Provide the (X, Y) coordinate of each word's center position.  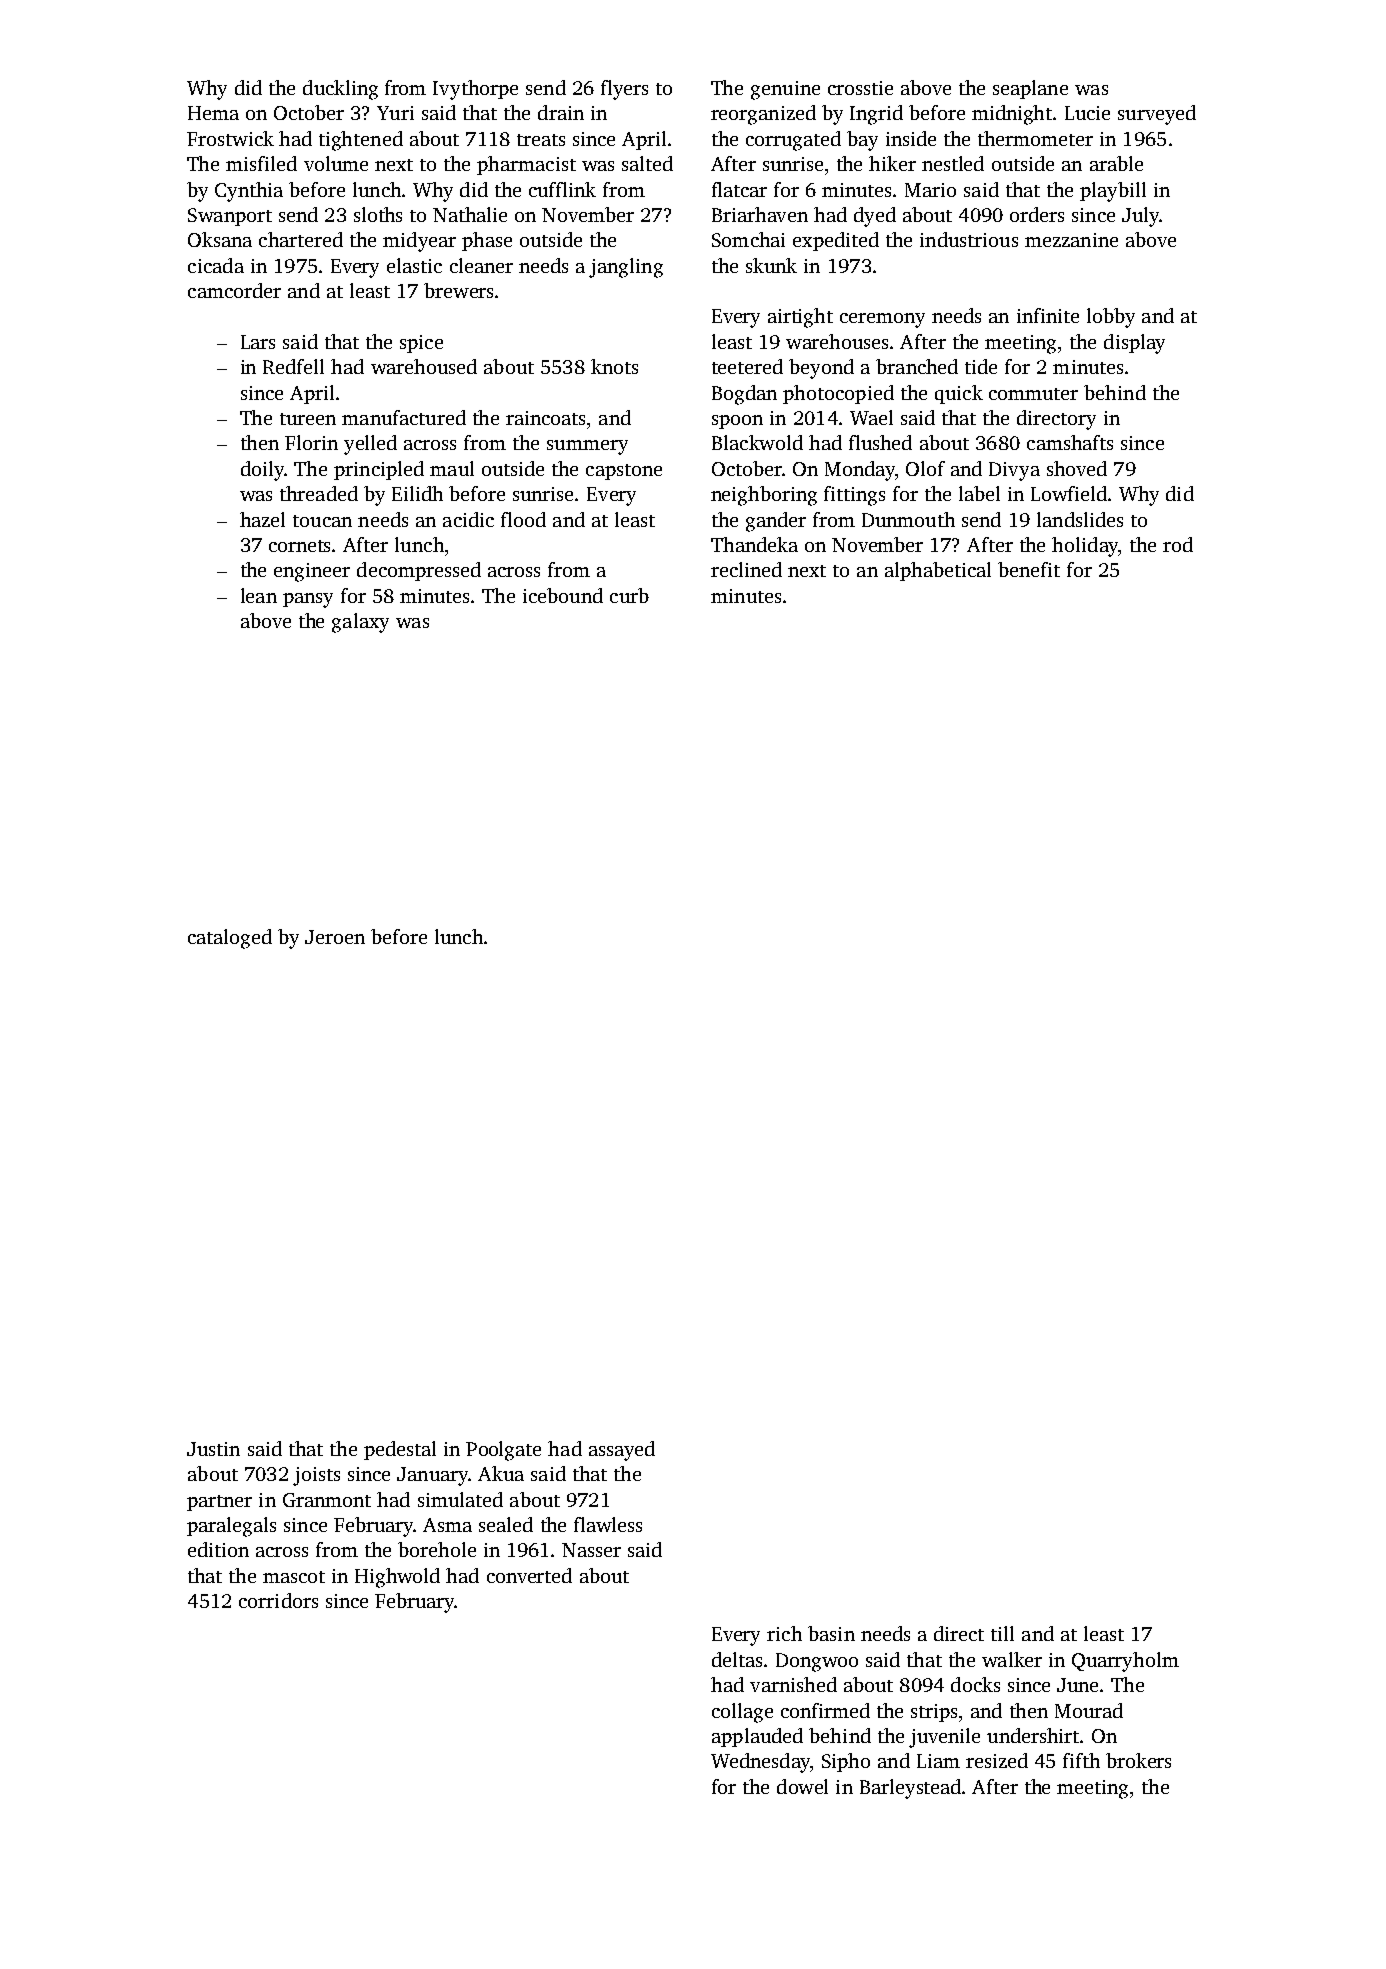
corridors (278, 1600)
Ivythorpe (475, 90)
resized (997, 1760)
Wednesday (761, 1763)
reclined (746, 569)
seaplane (1030, 89)
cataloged (230, 939)
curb (629, 595)
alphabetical (938, 571)
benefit (1029, 569)
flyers (624, 90)
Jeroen (335, 937)
